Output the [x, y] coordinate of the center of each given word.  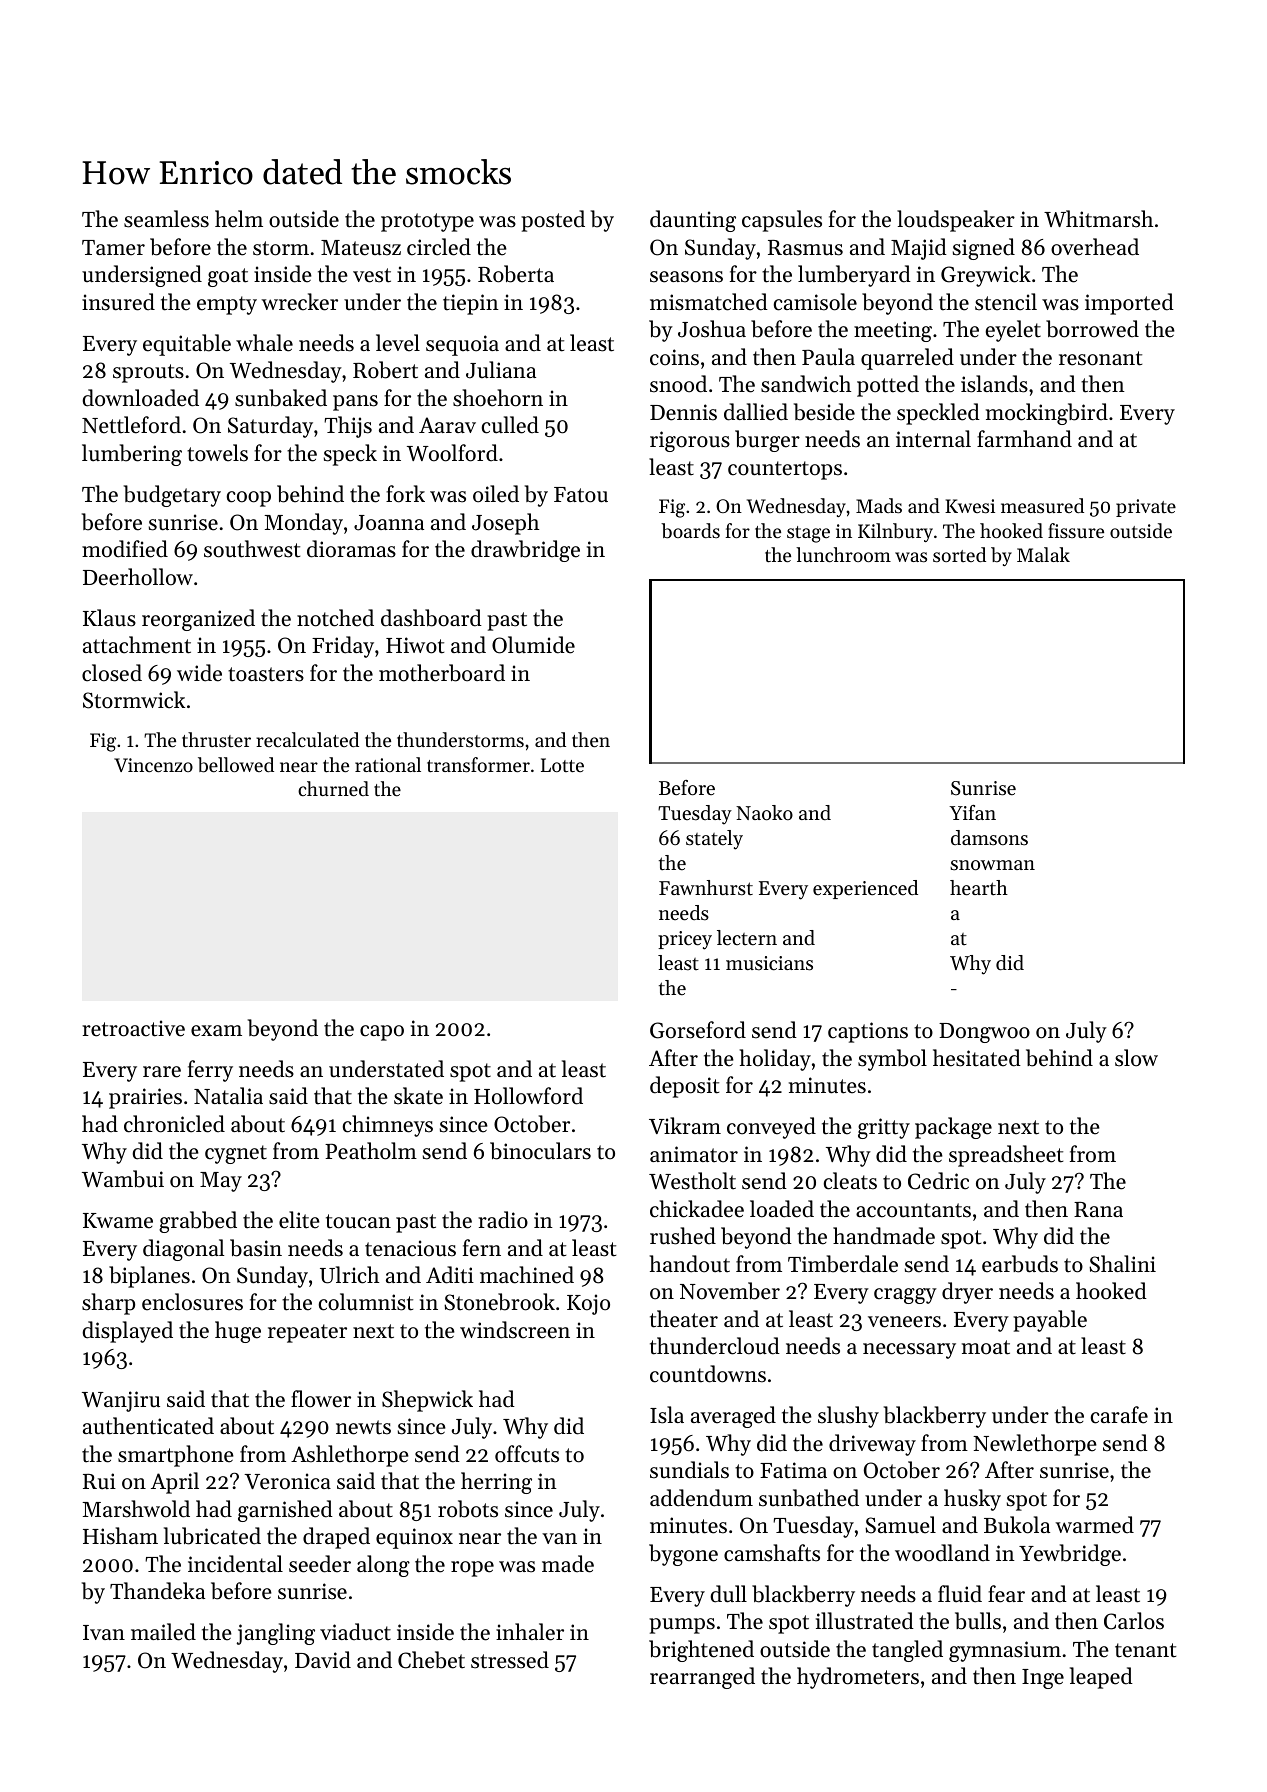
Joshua [712, 329]
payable [1050, 1321]
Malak [1043, 554]
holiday [775, 1060]
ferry [210, 1071]
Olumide [533, 645]
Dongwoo [984, 1033]
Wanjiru [121, 1401]
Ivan [104, 1632]
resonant [1100, 358]
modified [125, 549]
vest [372, 275]
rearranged [702, 1678]
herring [496, 1483]
